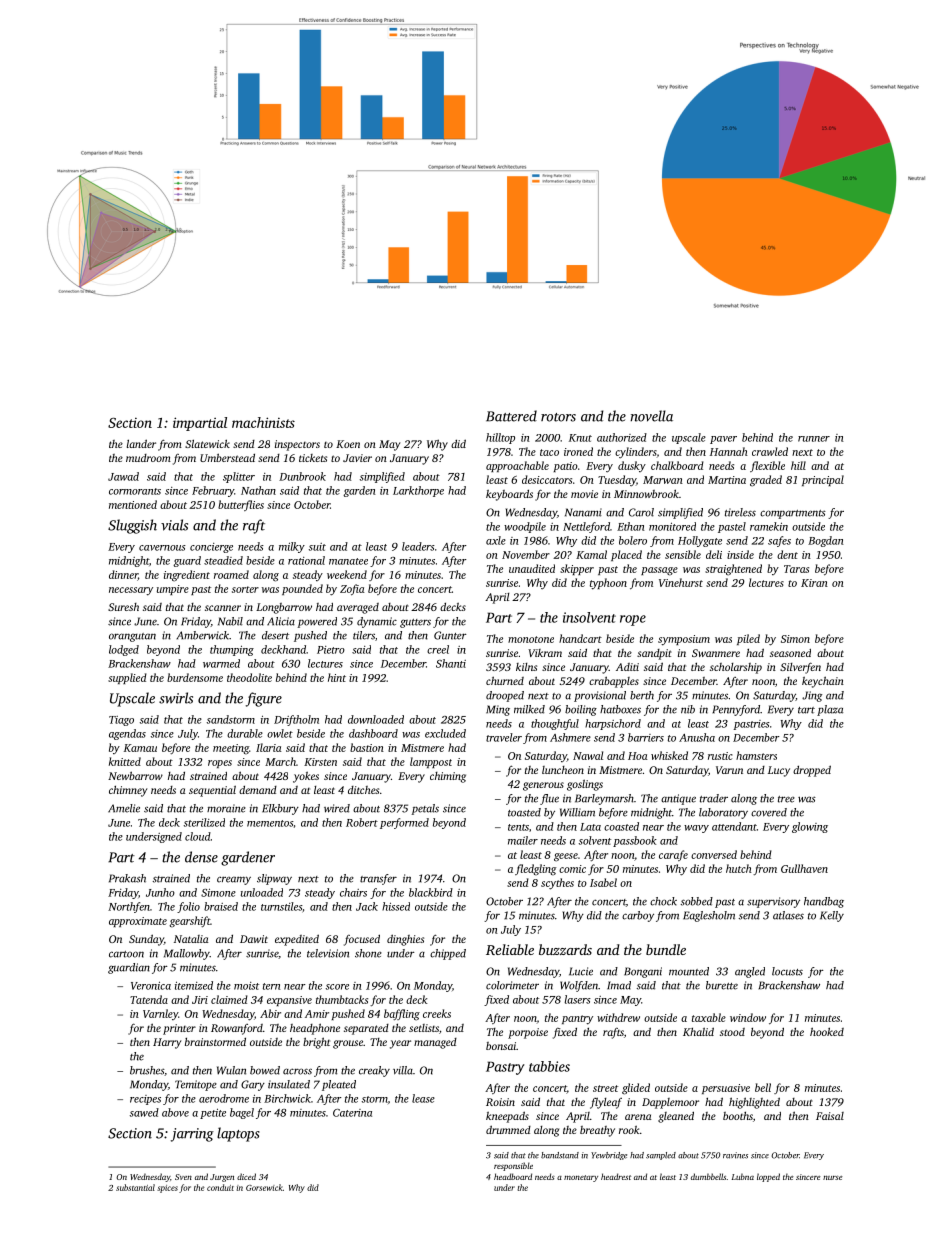  Describe the element at coordinates (566, 467) in the document. I see `patio` at that location.
